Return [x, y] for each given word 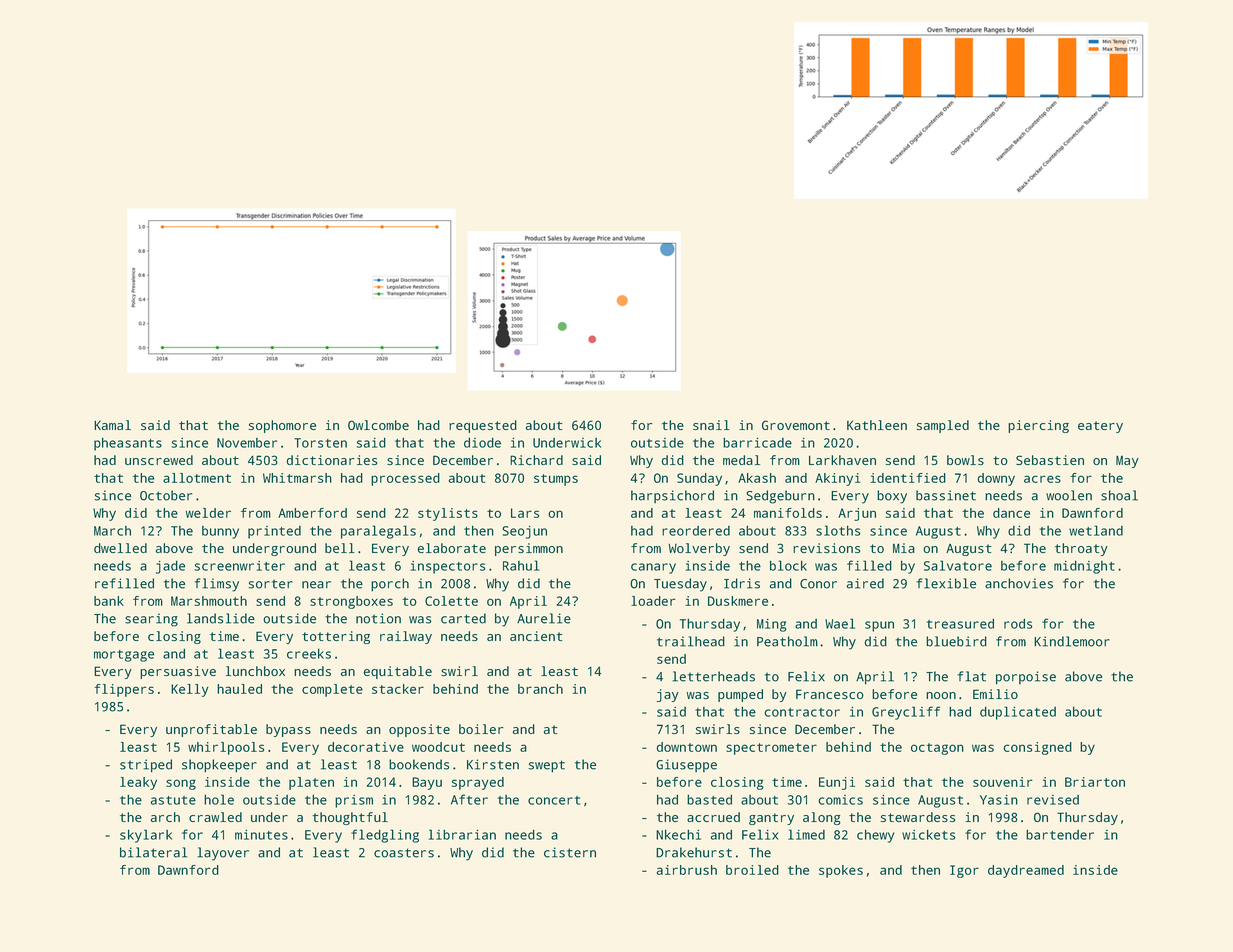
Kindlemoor [1072, 641]
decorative [366, 747]
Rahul [521, 565]
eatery [1100, 427]
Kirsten [493, 764]
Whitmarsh [297, 478]
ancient [536, 636]
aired [865, 583]
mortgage [124, 656]
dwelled [120, 548]
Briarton [1095, 782]
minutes [261, 835]
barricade [757, 442]
